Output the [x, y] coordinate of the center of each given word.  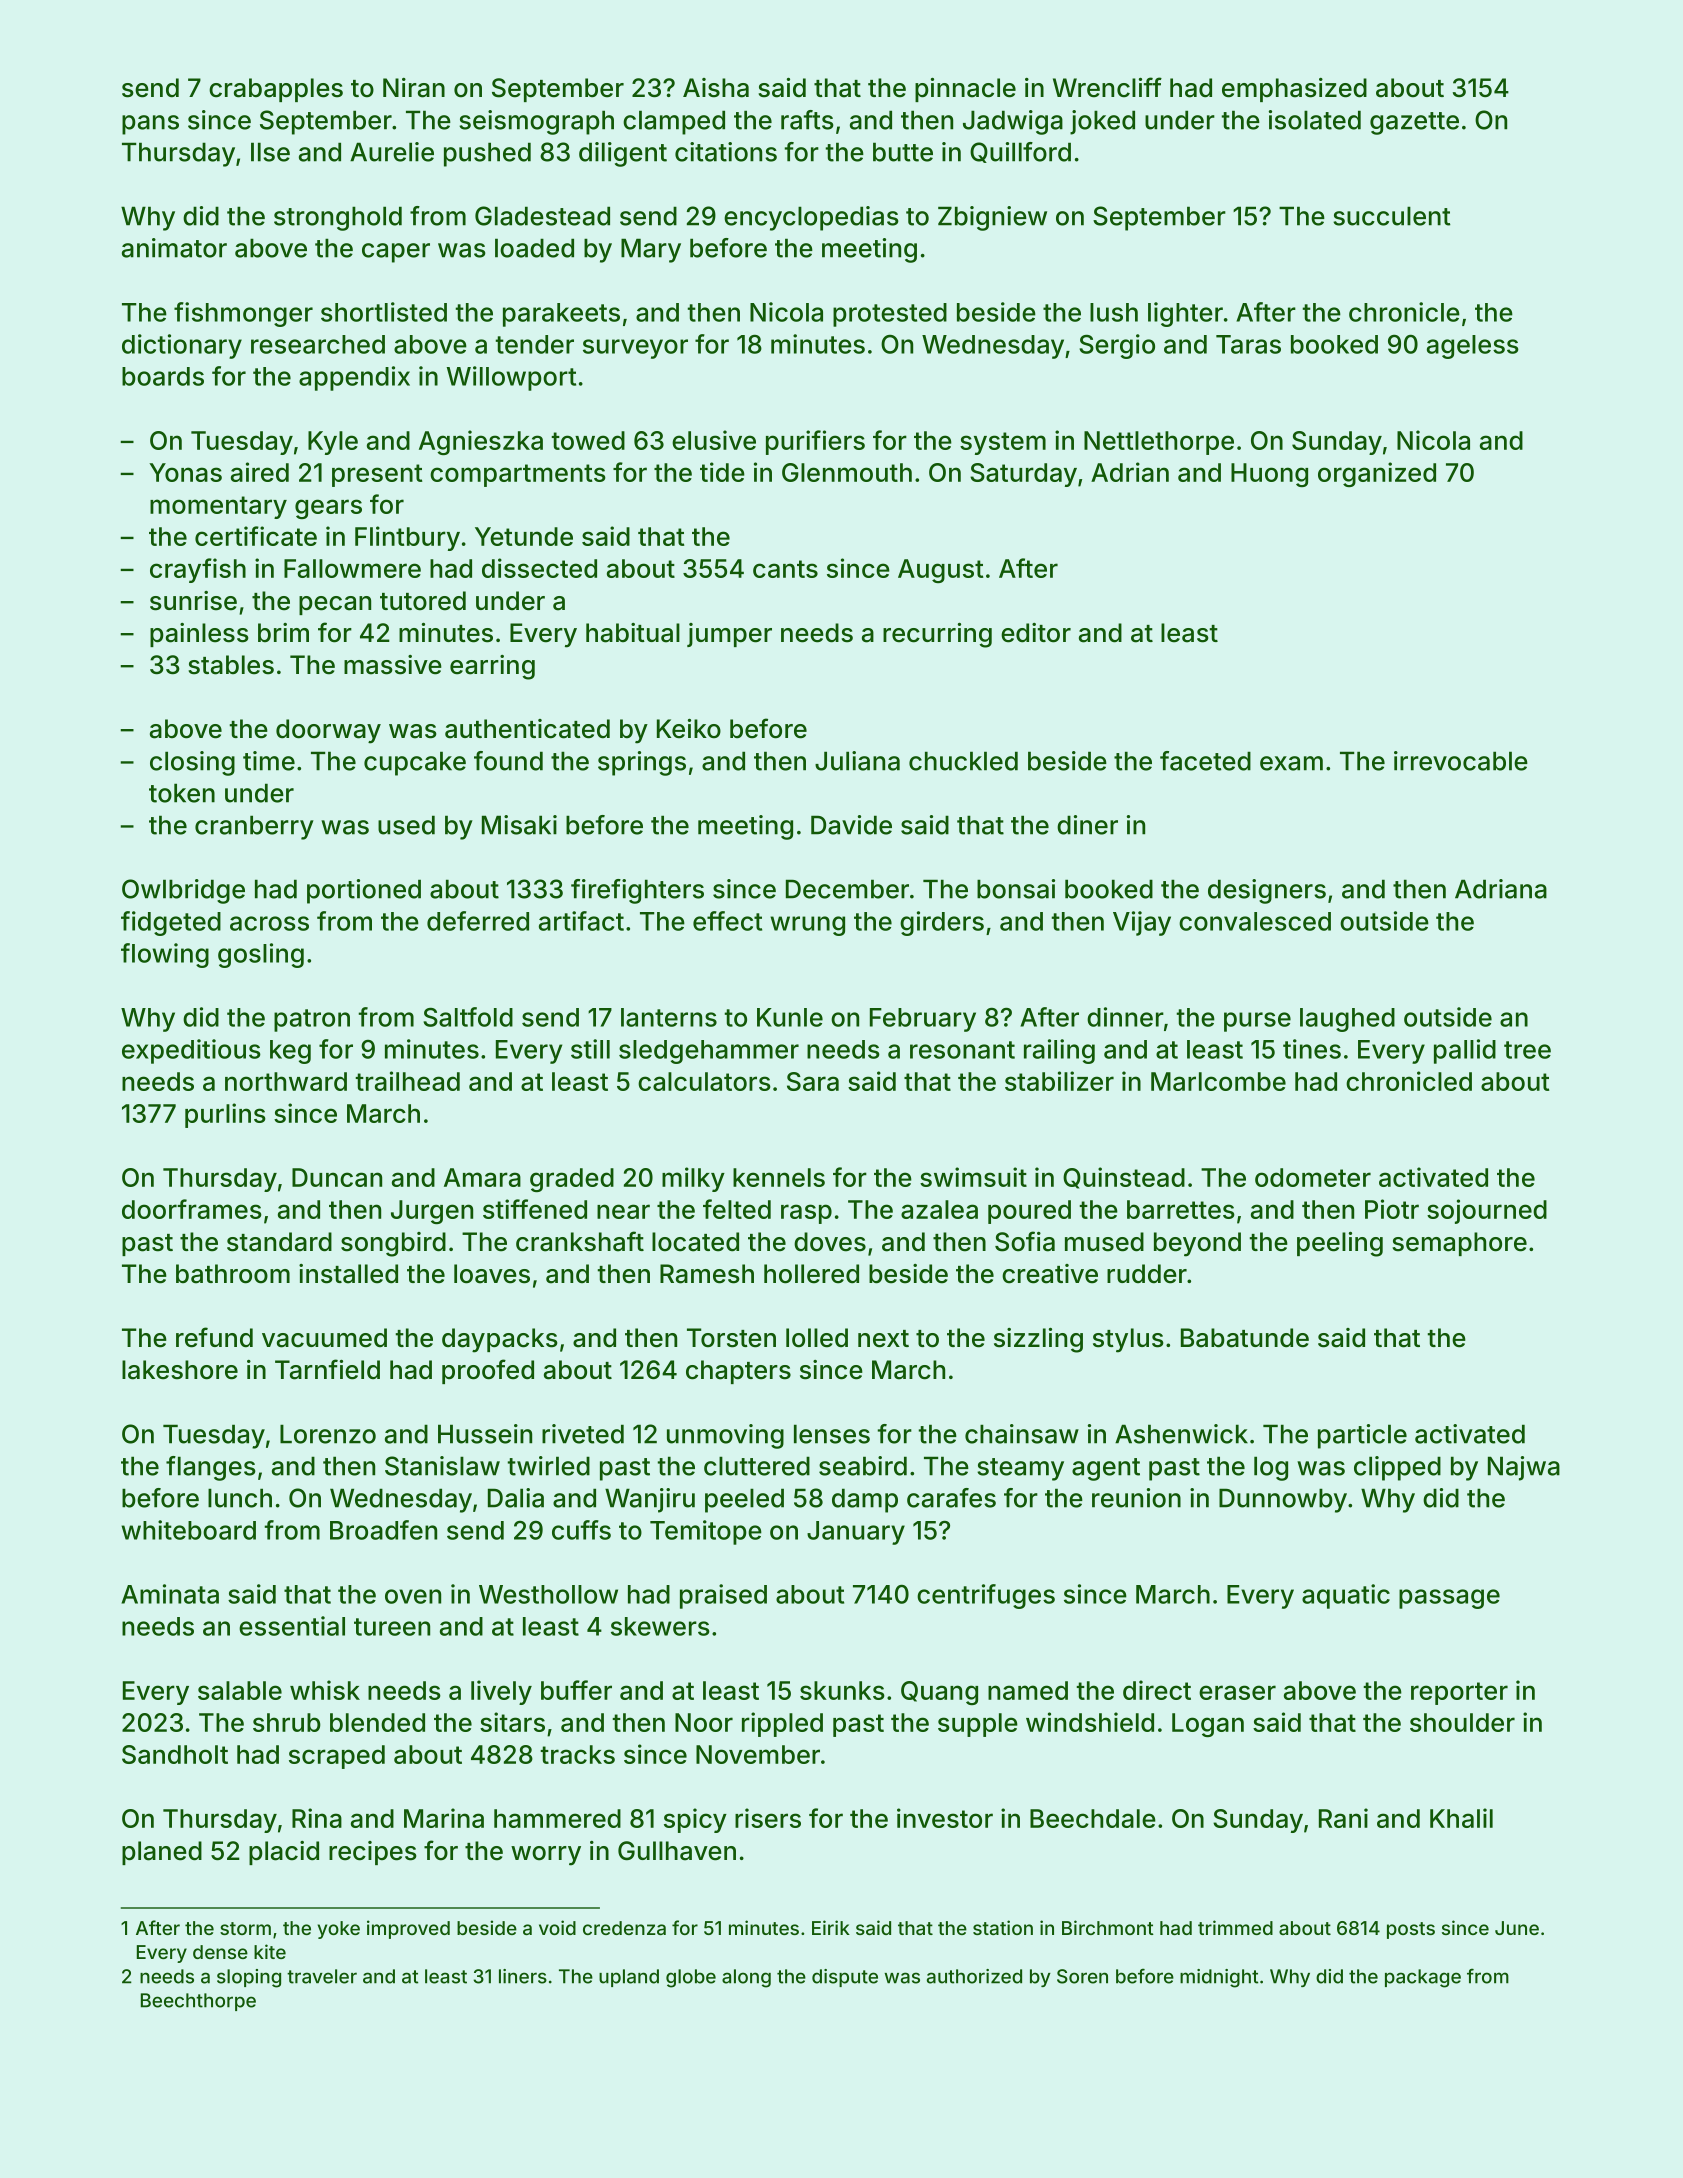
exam [1291, 763]
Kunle [790, 1017]
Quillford [1020, 152]
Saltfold [468, 1017]
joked [1102, 122]
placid [284, 1853]
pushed [487, 154]
